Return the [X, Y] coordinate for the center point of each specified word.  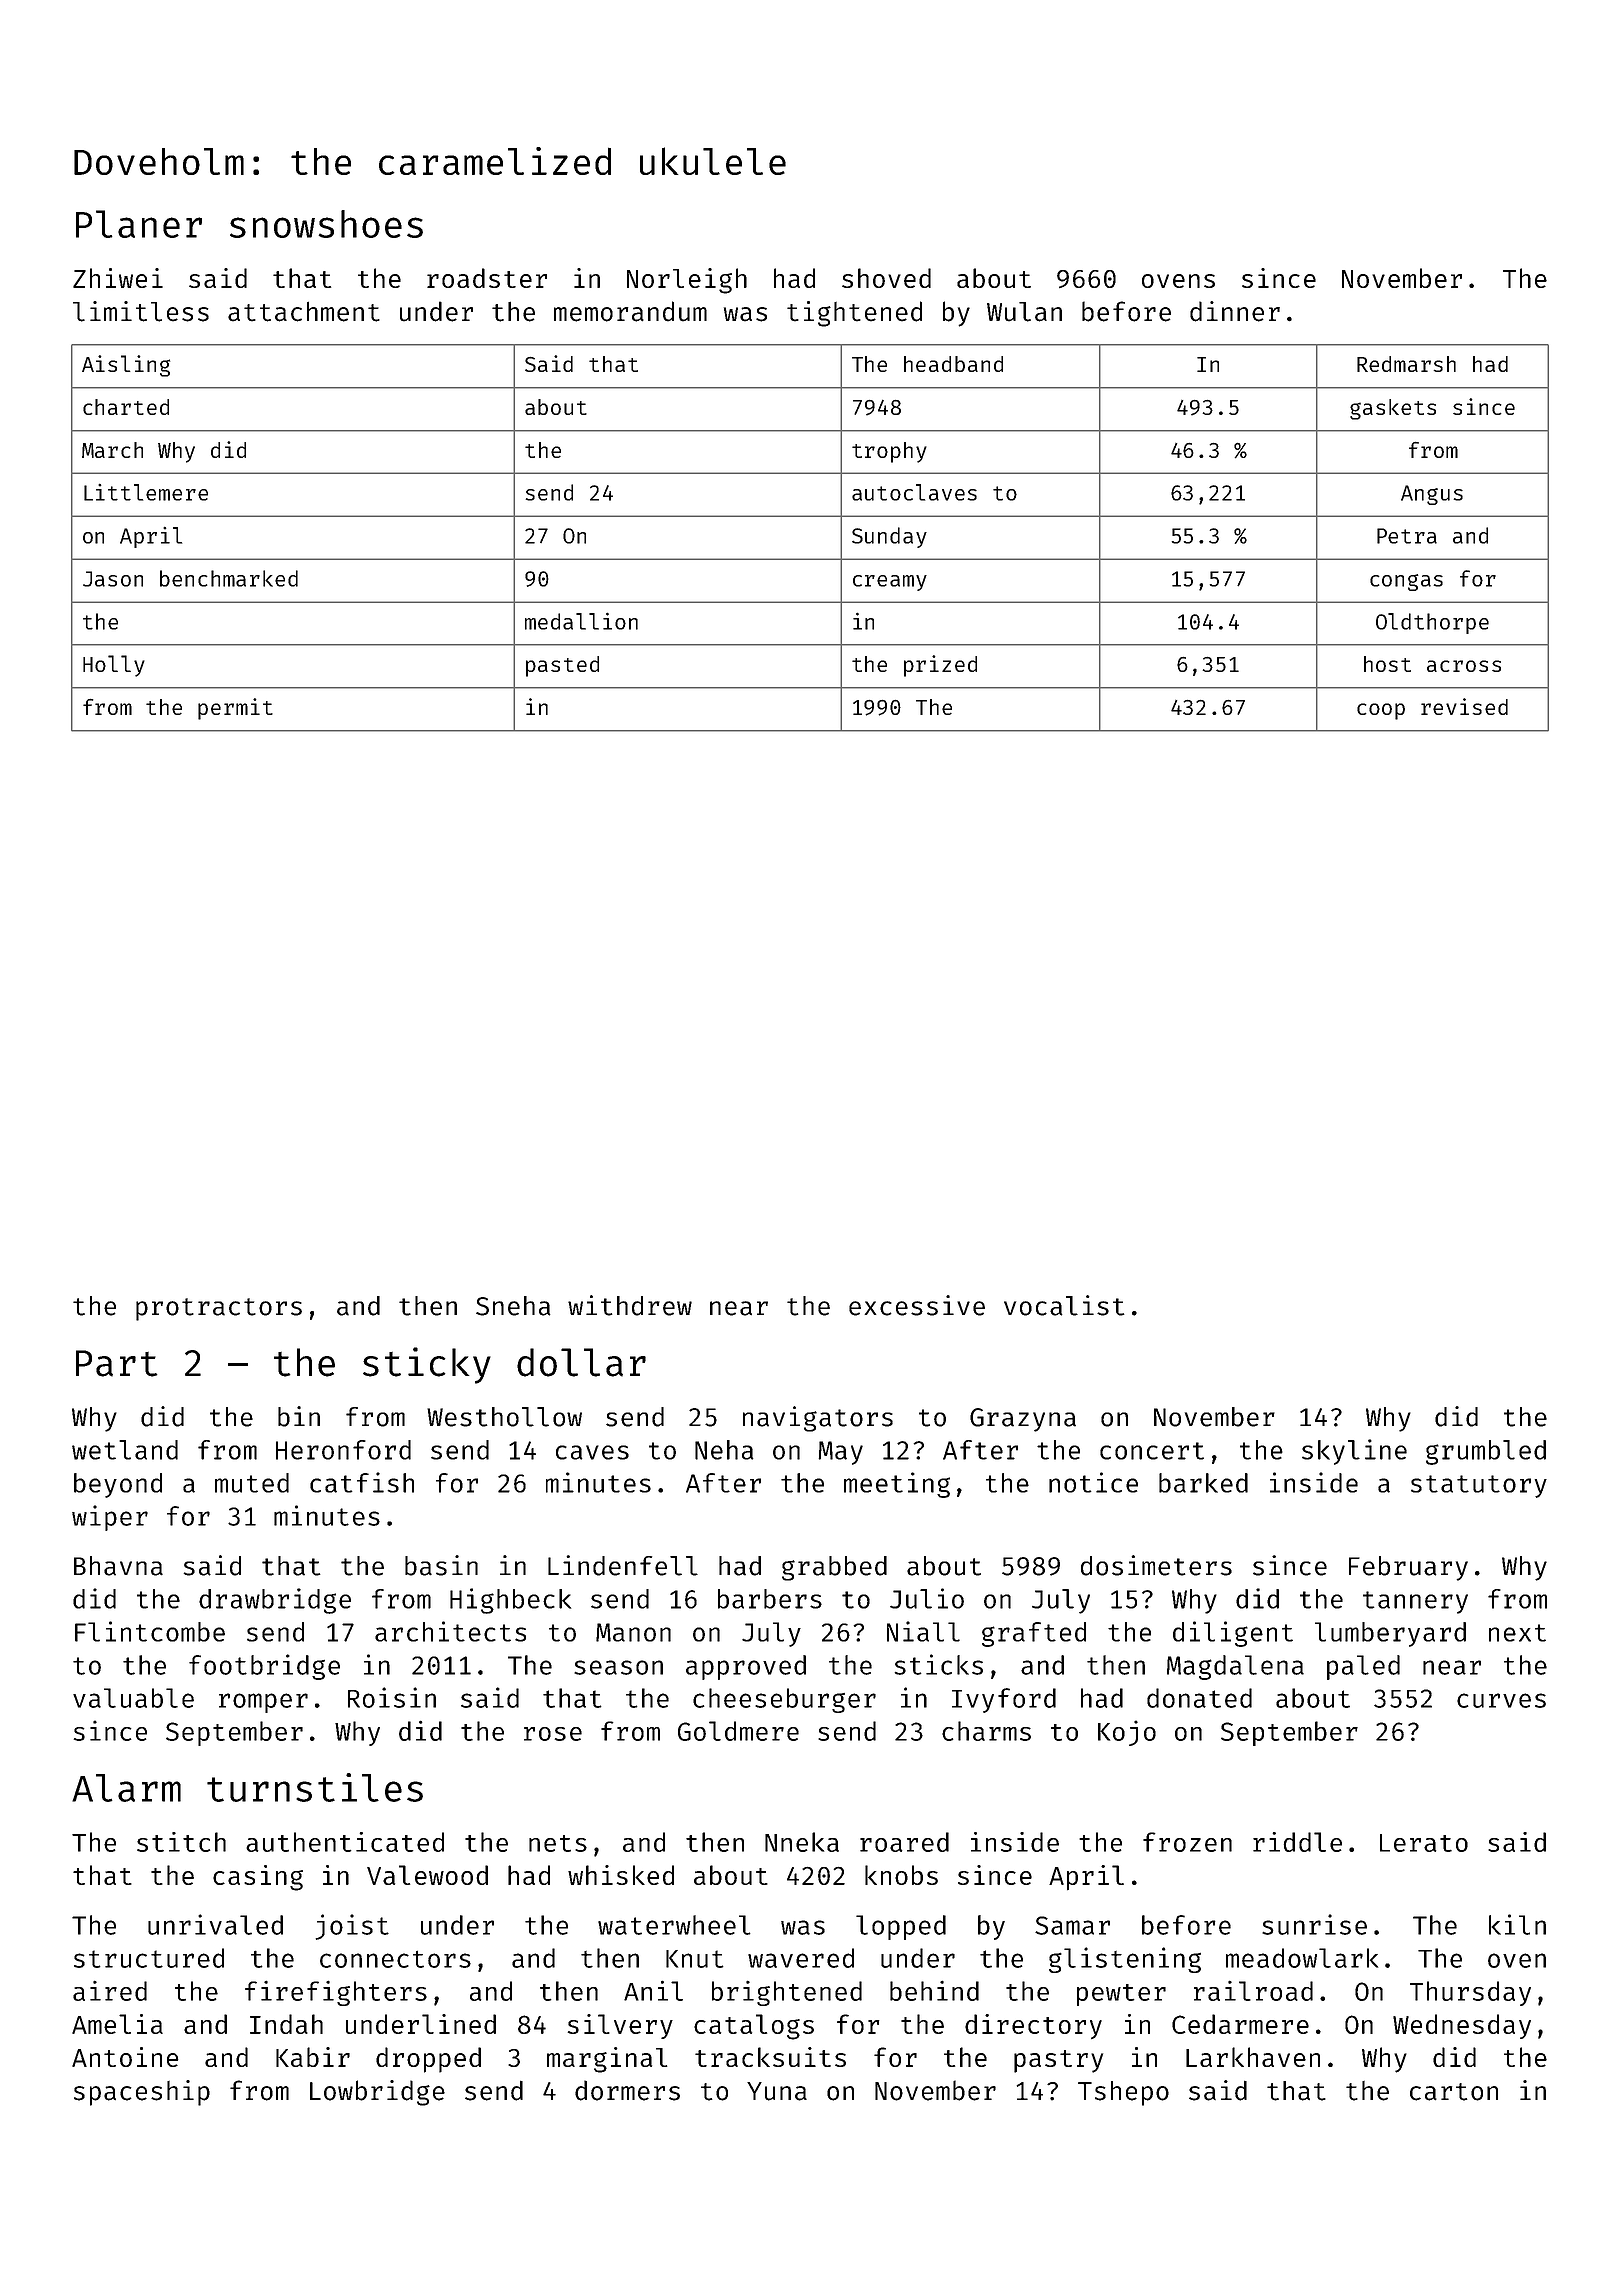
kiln [1517, 1924]
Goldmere [738, 1731]
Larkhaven [1253, 2057]
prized [940, 666]
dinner [1235, 311]
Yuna [777, 2091]
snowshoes [326, 224]
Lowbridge [377, 2093]
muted [252, 1483]
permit [235, 709]
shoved [886, 278]
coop [1381, 711]
